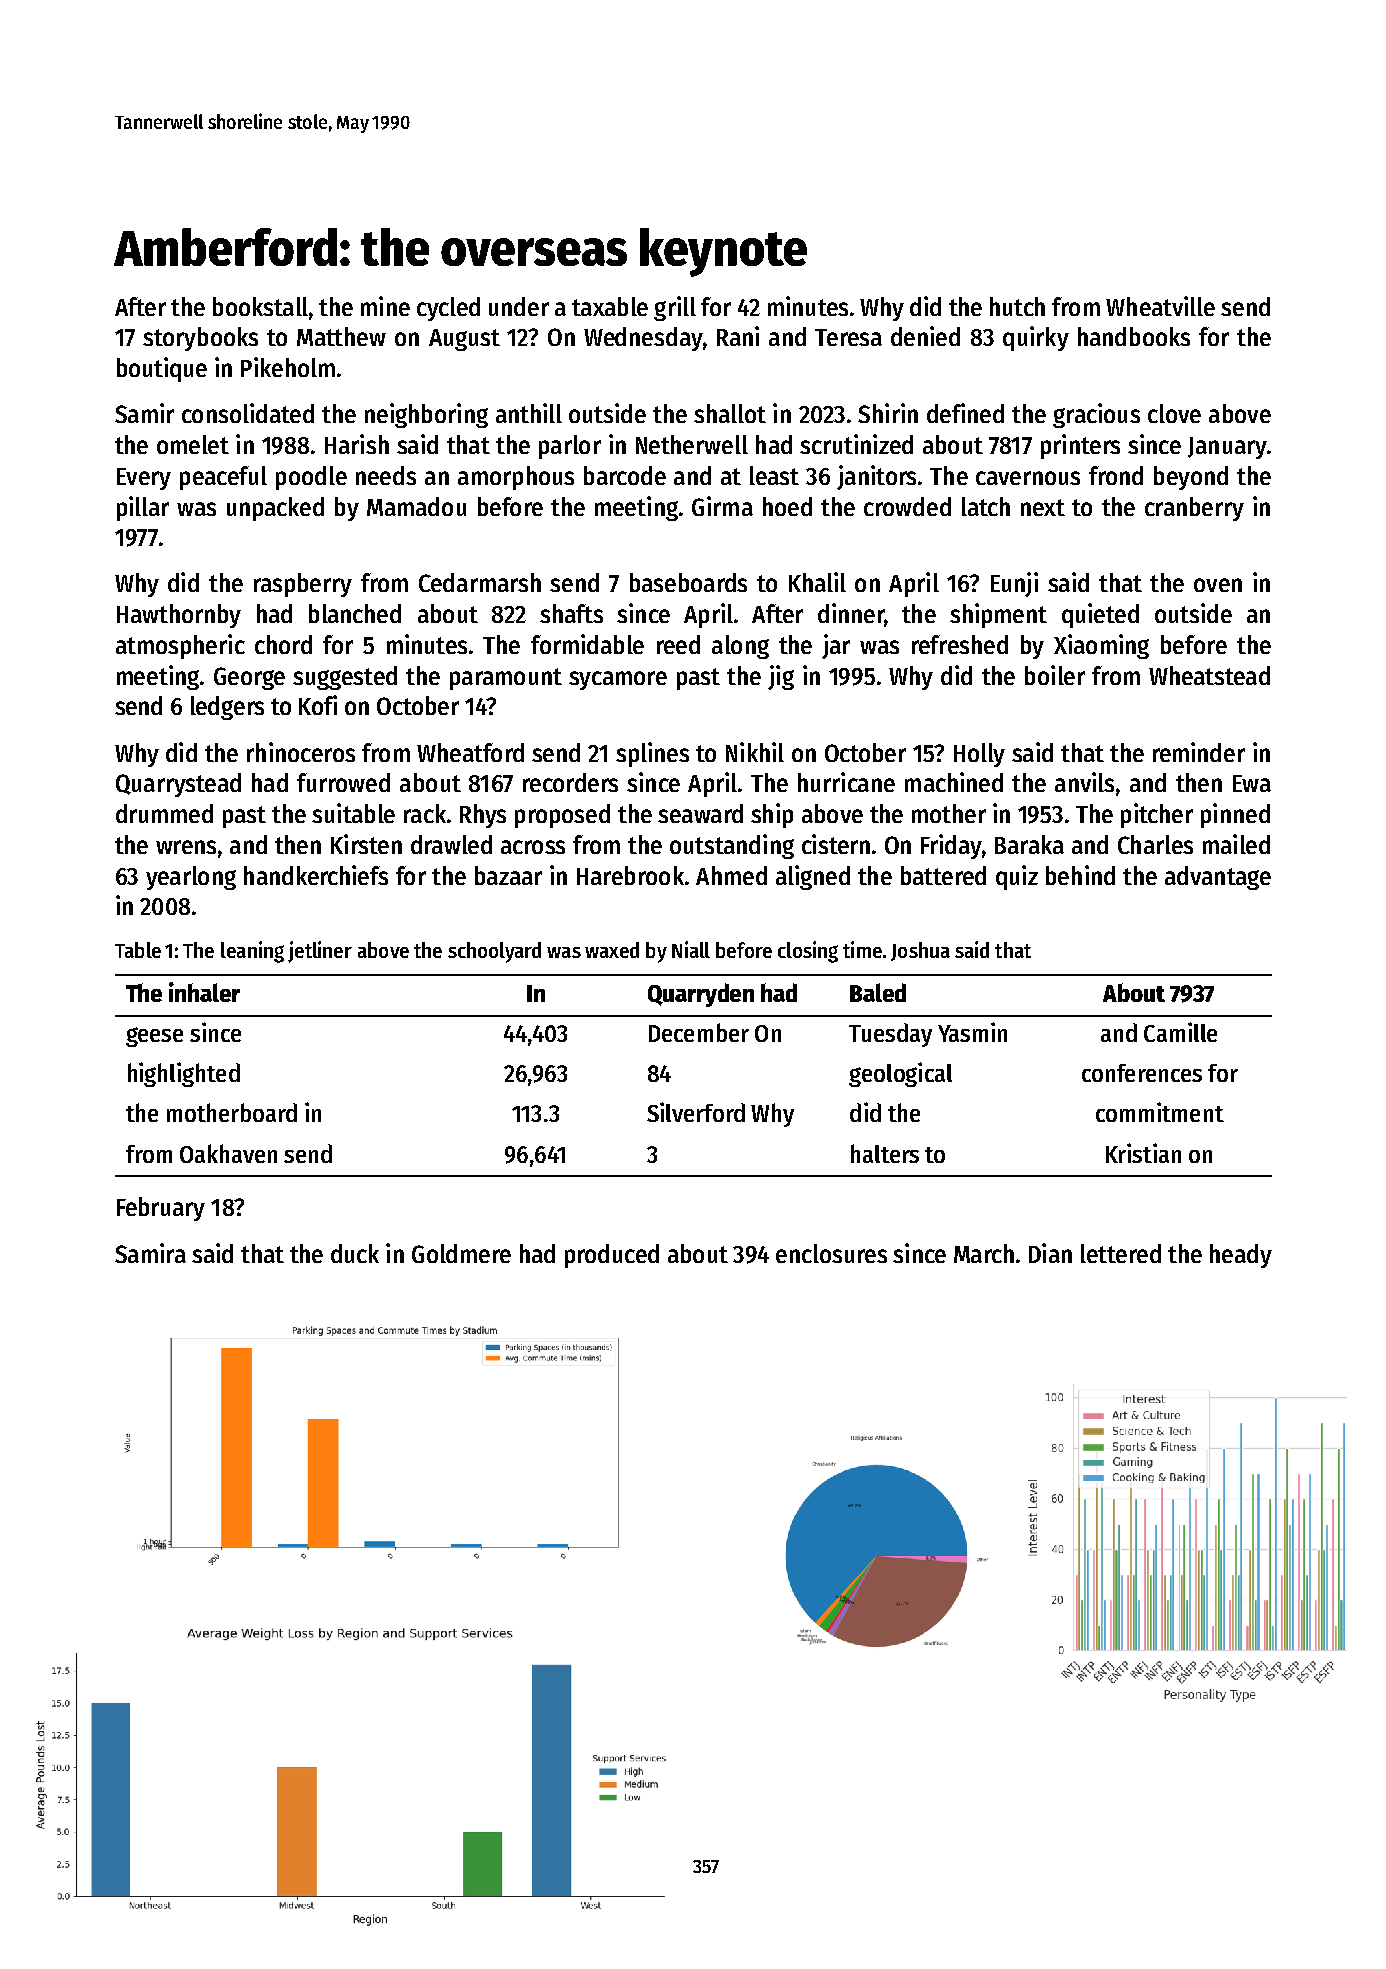 Image resolution: width=1386 pixels, height=1969 pixels. What do you see at coordinates (494, 952) in the screenshot?
I see `schoolyard` at bounding box center [494, 952].
